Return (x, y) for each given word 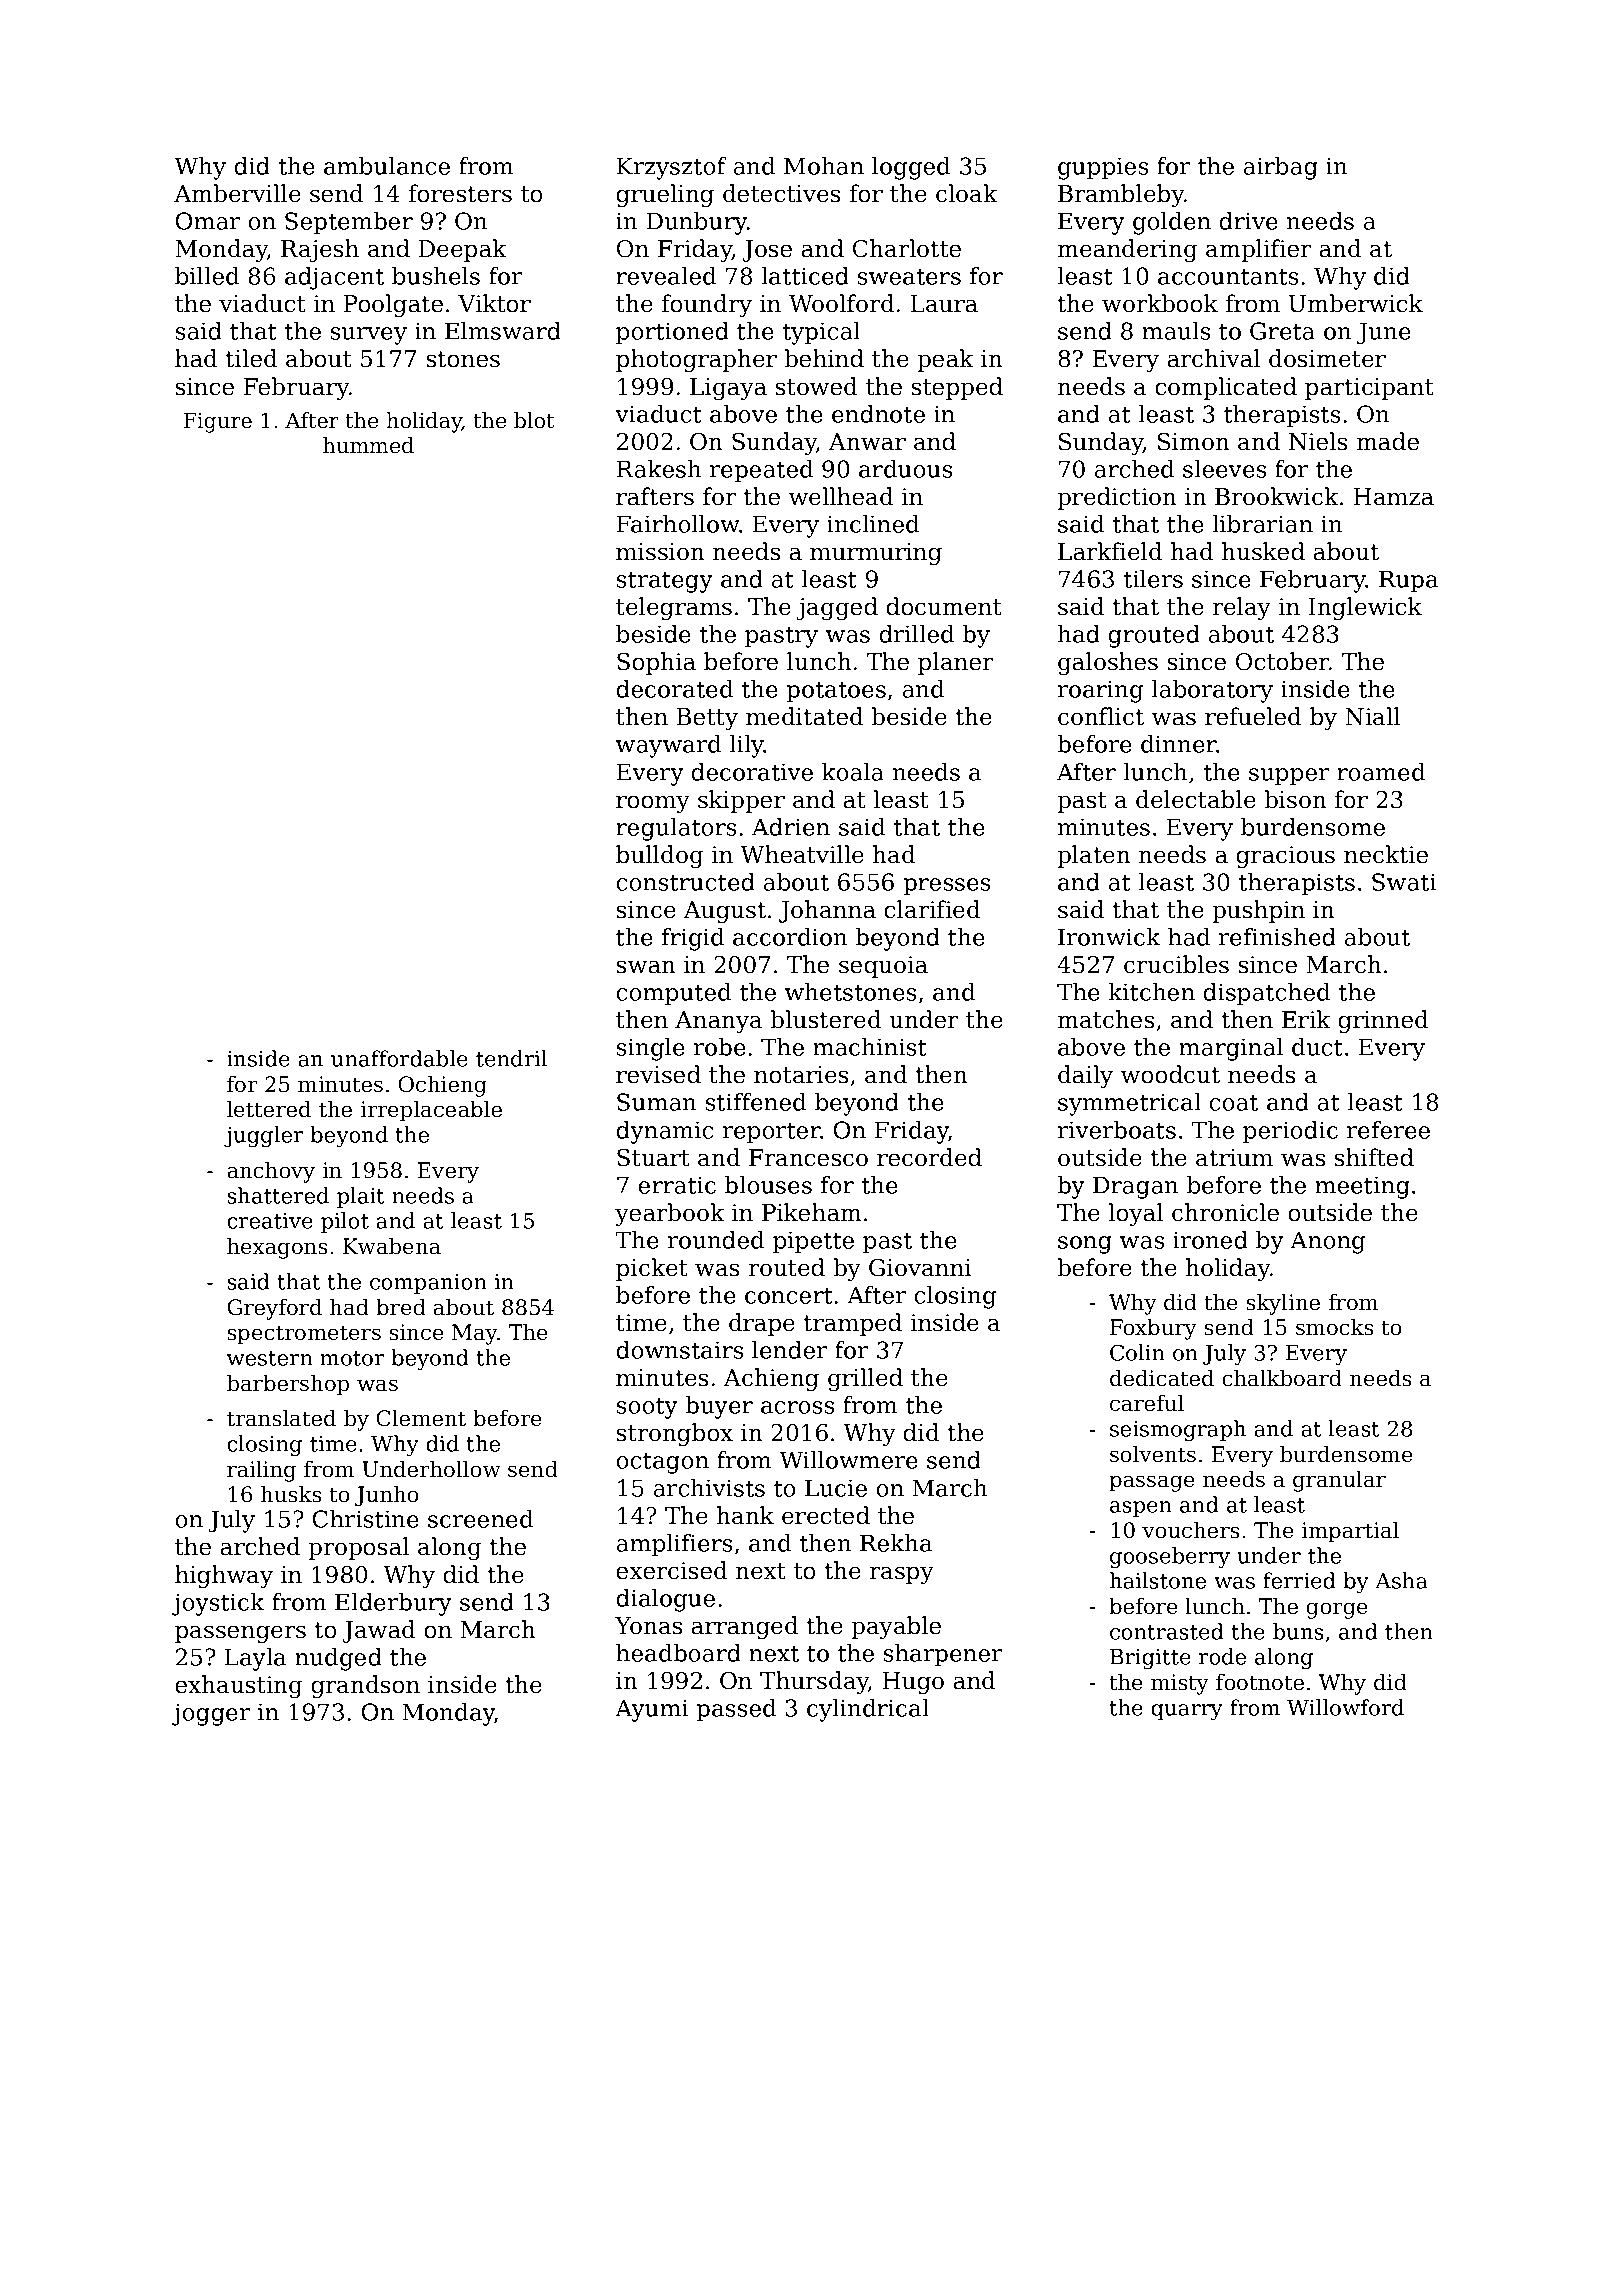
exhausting (238, 1686)
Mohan (824, 166)
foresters (460, 193)
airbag (1280, 168)
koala (853, 772)
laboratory (1212, 691)
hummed (368, 445)
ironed (1210, 1240)
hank (745, 1515)
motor (352, 1358)
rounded (716, 1240)
